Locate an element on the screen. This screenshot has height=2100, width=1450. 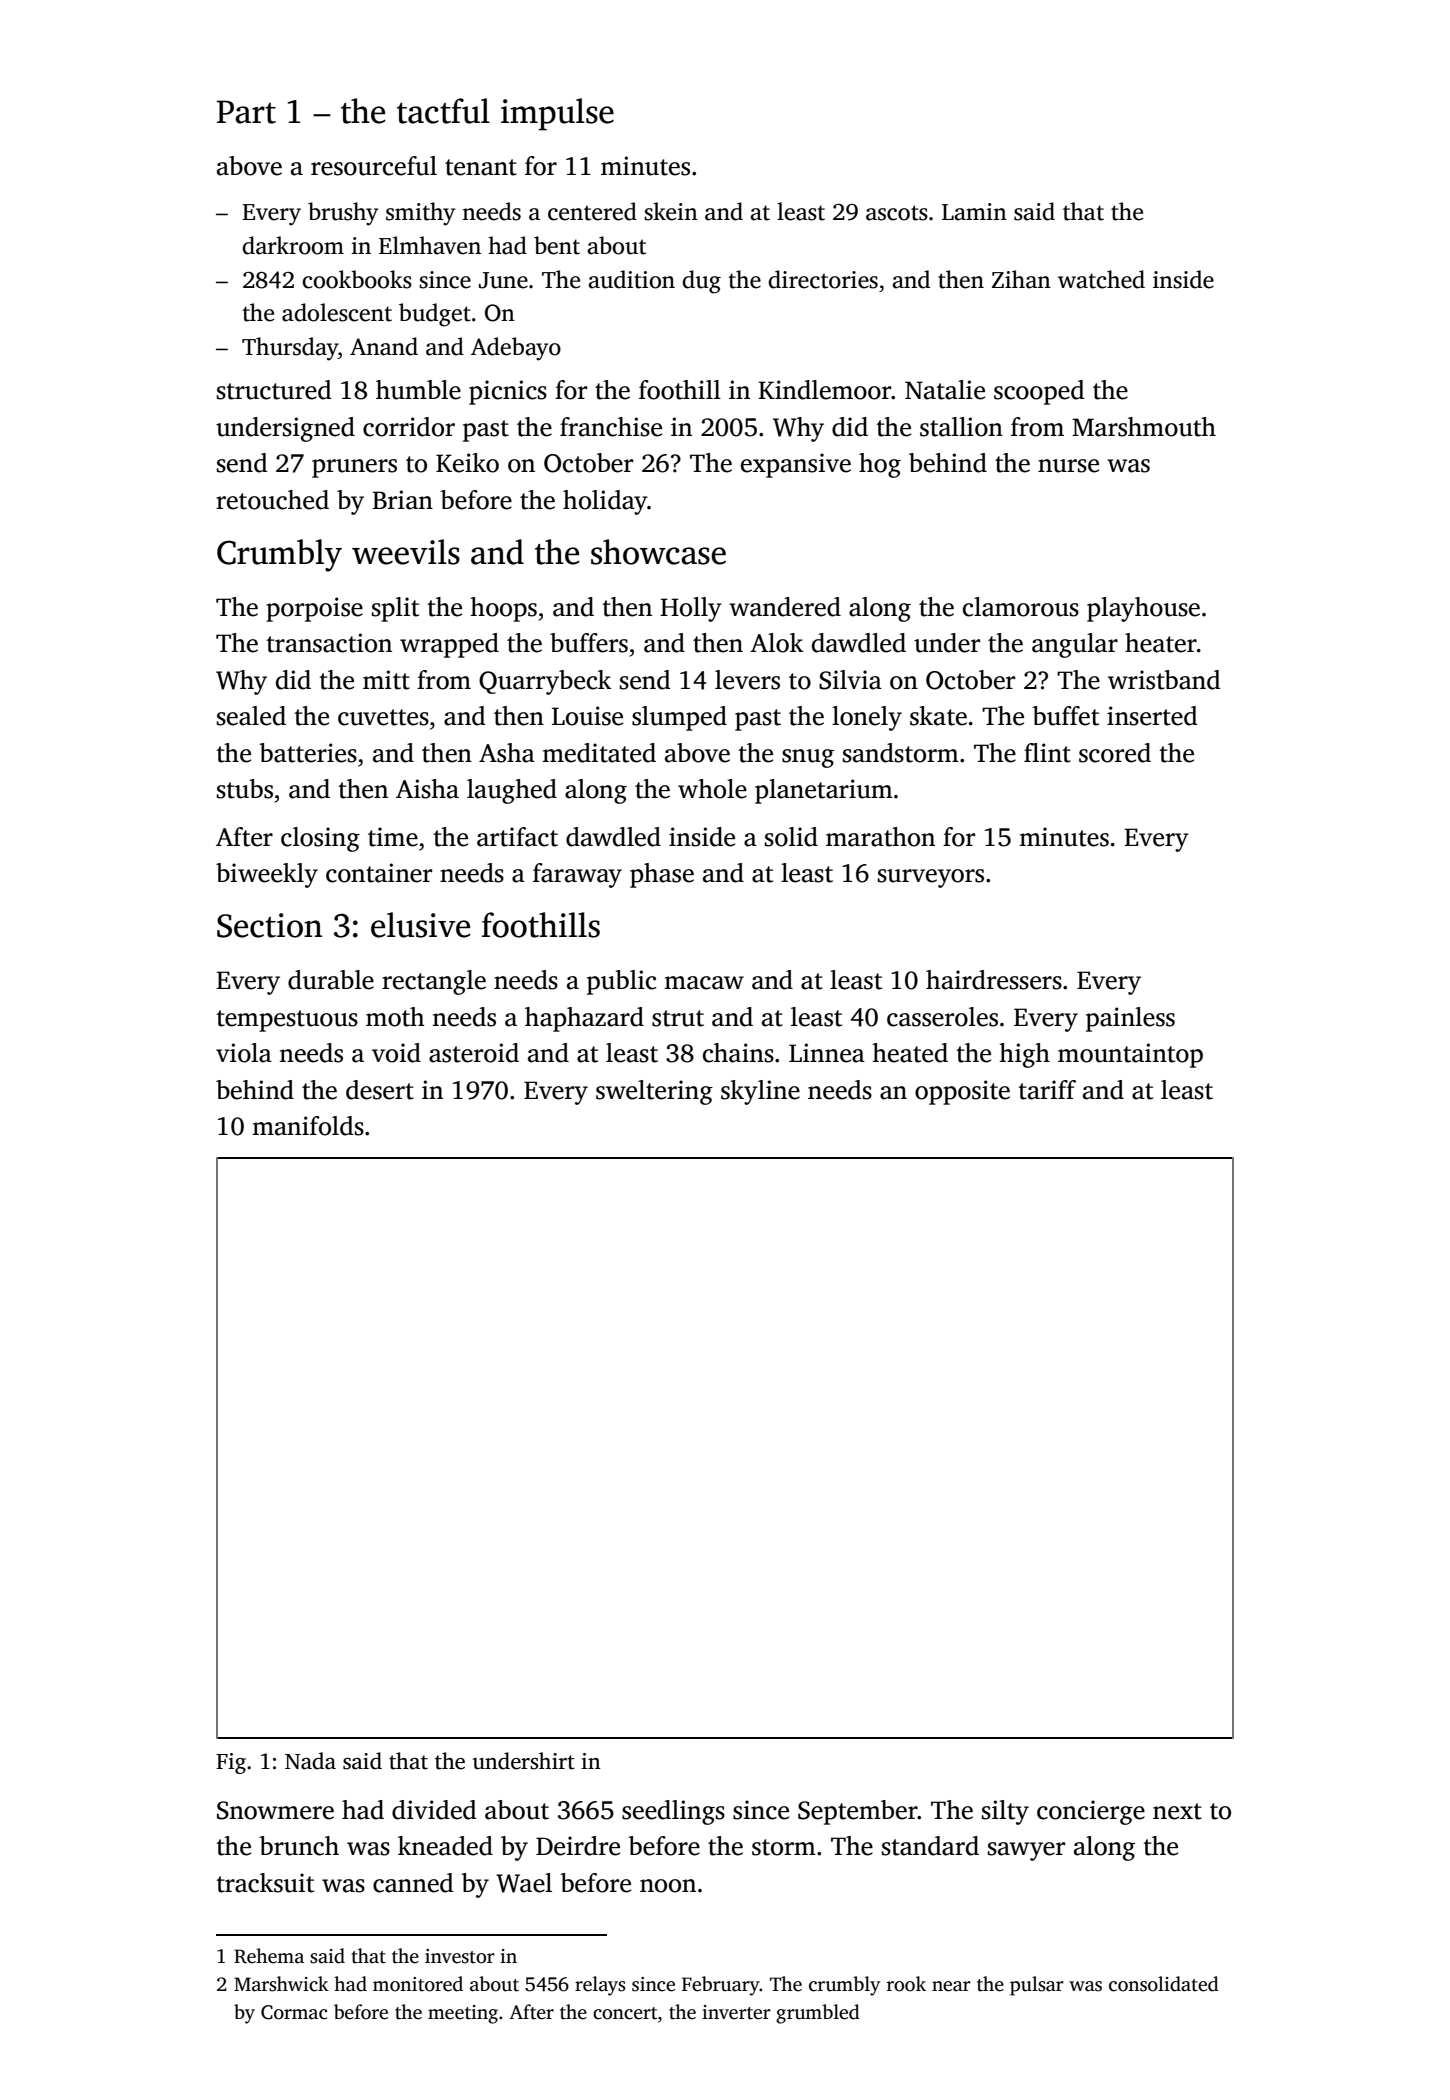
inverter is located at coordinates (736, 2012).
